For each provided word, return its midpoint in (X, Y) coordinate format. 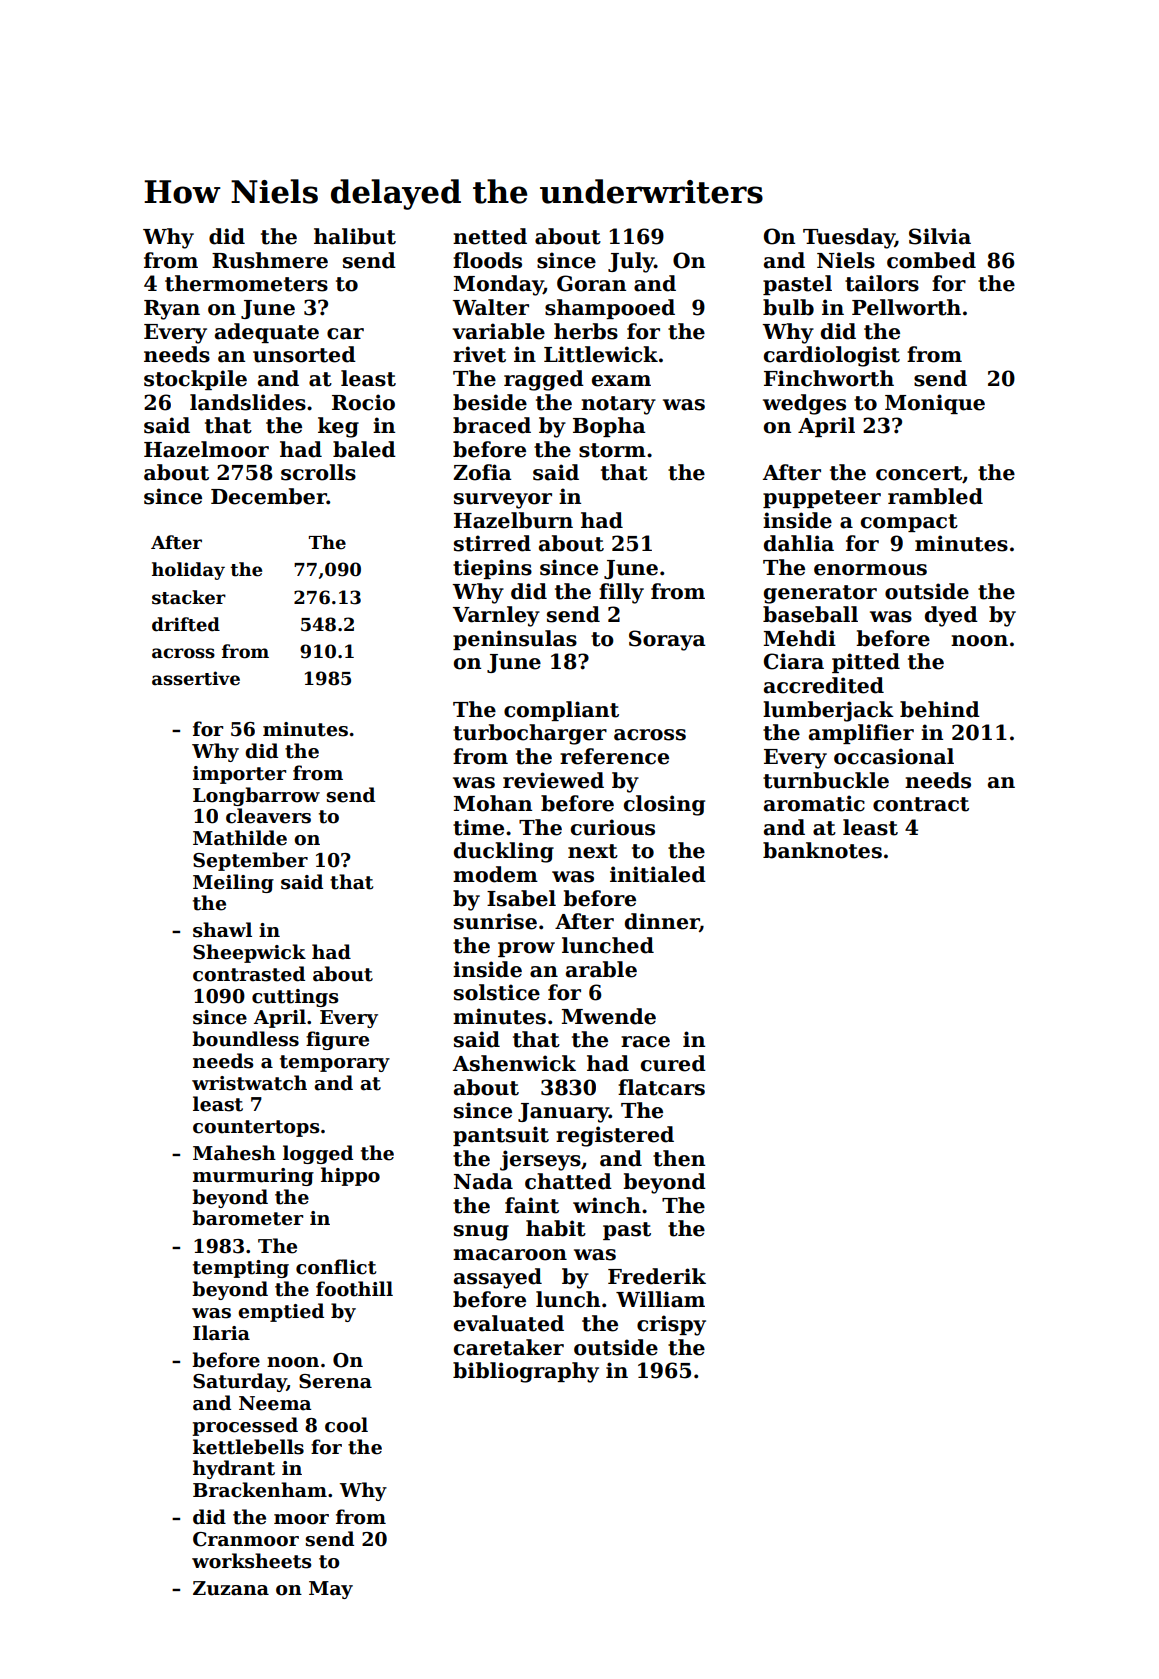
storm (612, 450)
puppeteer (822, 499)
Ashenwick (514, 1063)
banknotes (822, 850)
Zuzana (231, 1588)
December (269, 496)
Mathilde (240, 838)
